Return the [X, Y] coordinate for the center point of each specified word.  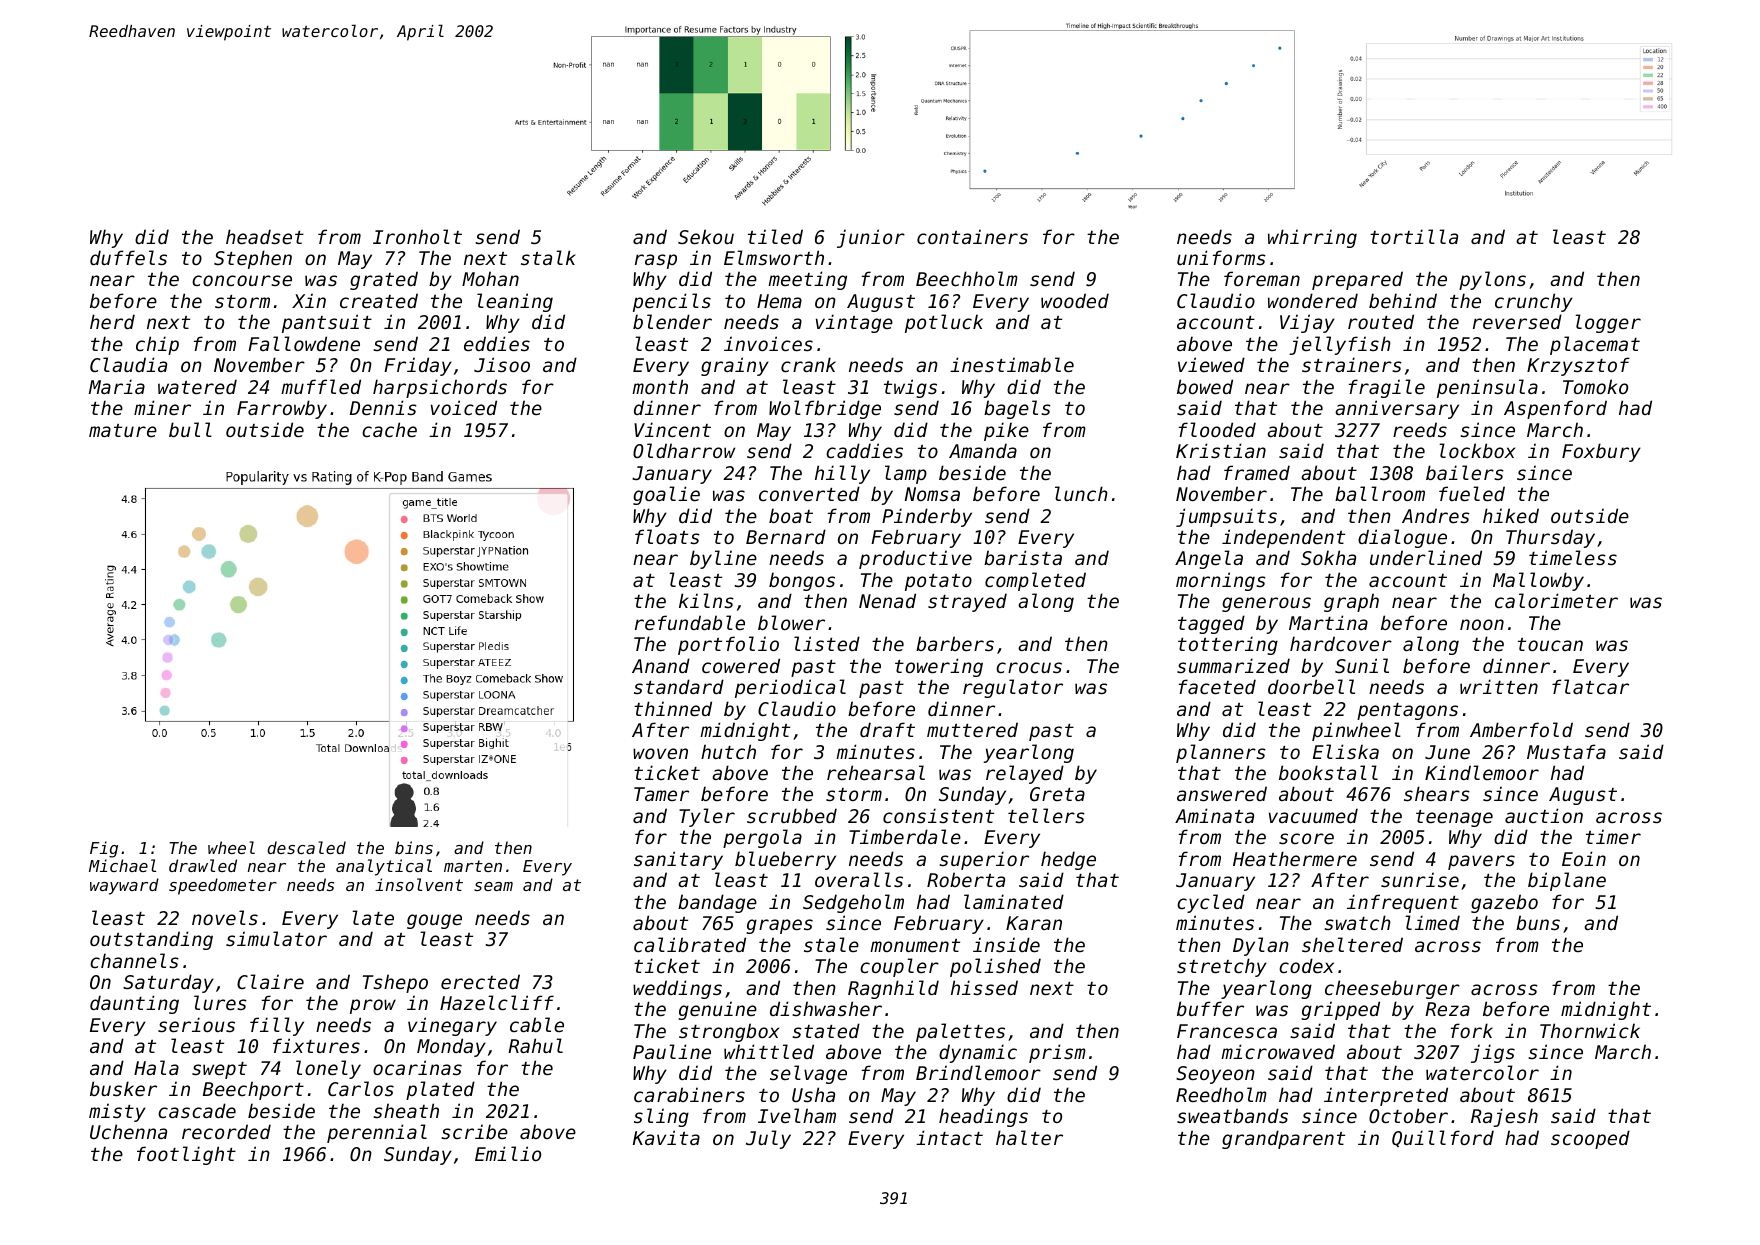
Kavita [666, 1137]
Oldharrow [684, 450]
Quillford [1443, 1138]
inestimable [1012, 364]
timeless [1573, 557]
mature [123, 430]
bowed [1205, 386]
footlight [186, 1155]
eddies [497, 343]
